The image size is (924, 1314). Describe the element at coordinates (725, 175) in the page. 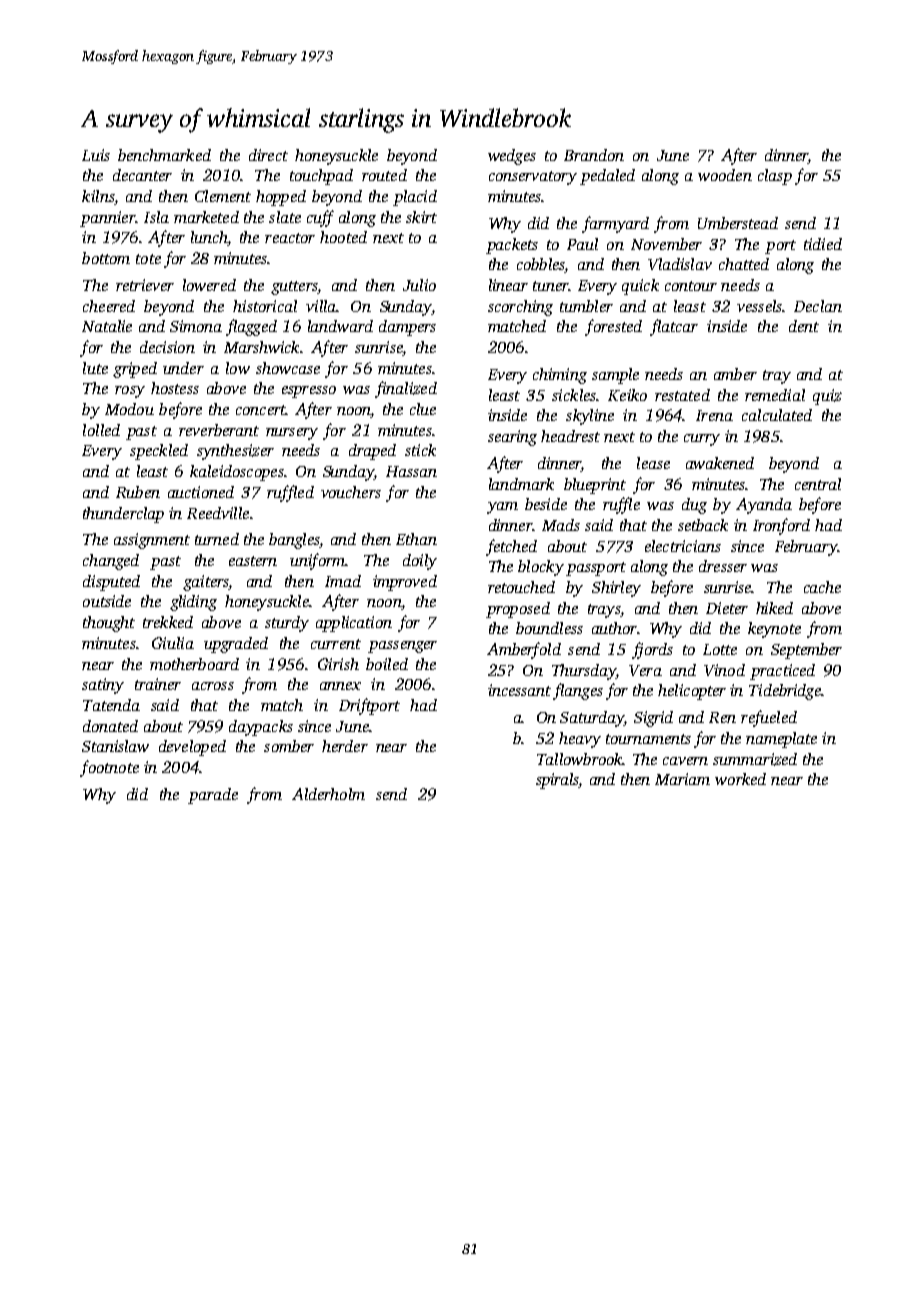

I see `wooden` at that location.
